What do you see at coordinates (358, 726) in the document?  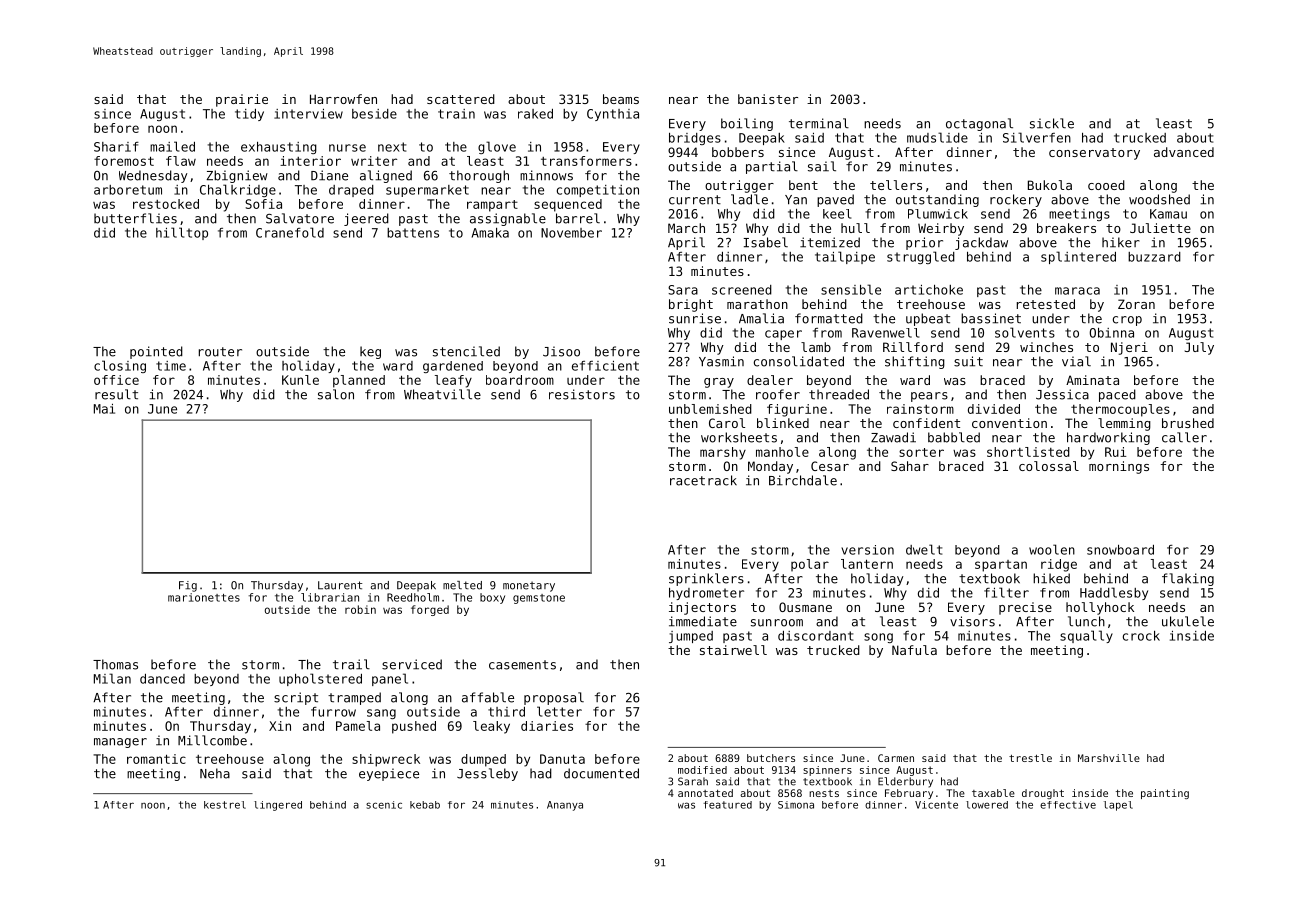 I see `Pamela` at bounding box center [358, 726].
